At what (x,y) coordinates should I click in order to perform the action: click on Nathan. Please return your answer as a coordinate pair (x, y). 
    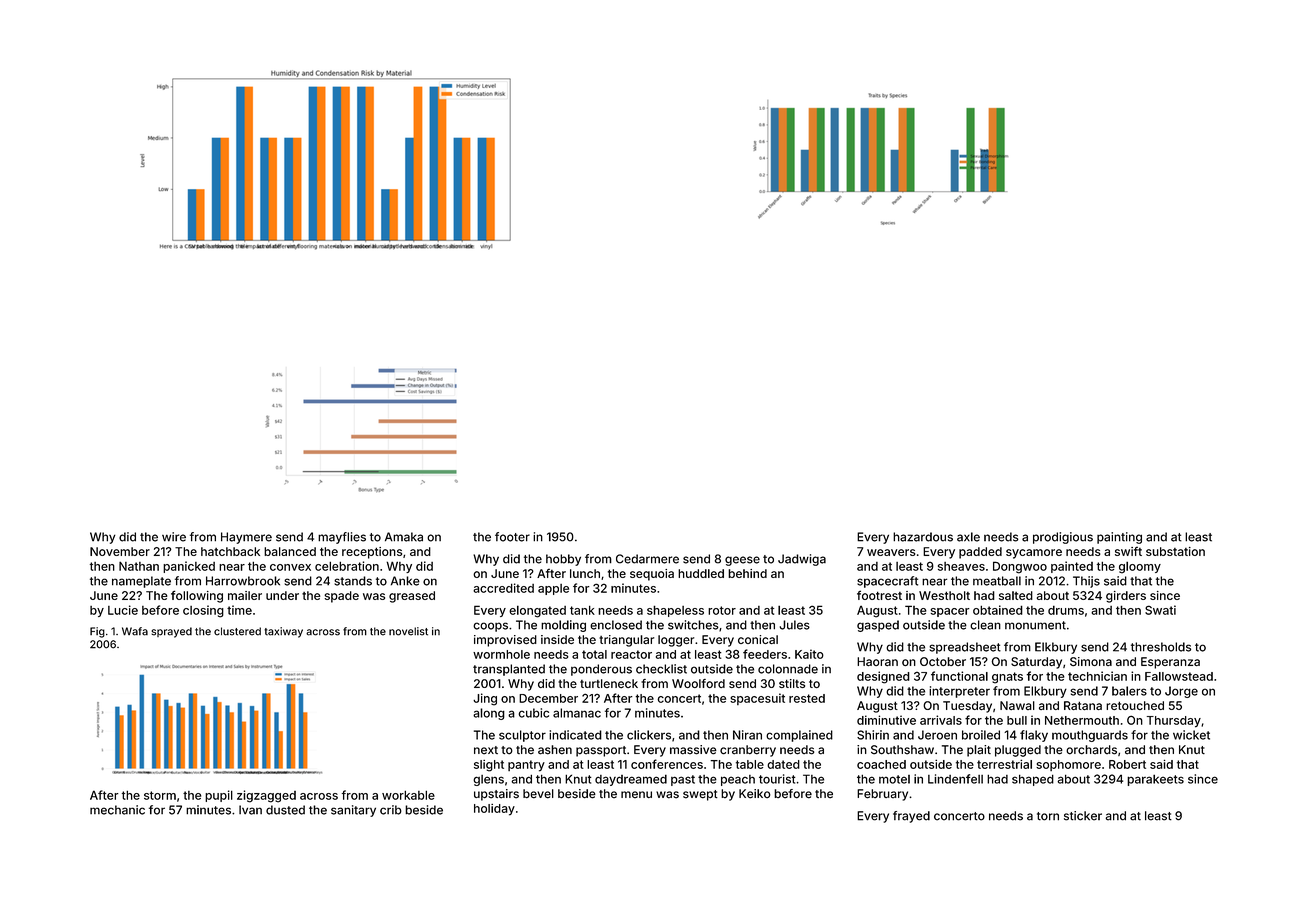
    Looking at the image, I should click on (139, 566).
